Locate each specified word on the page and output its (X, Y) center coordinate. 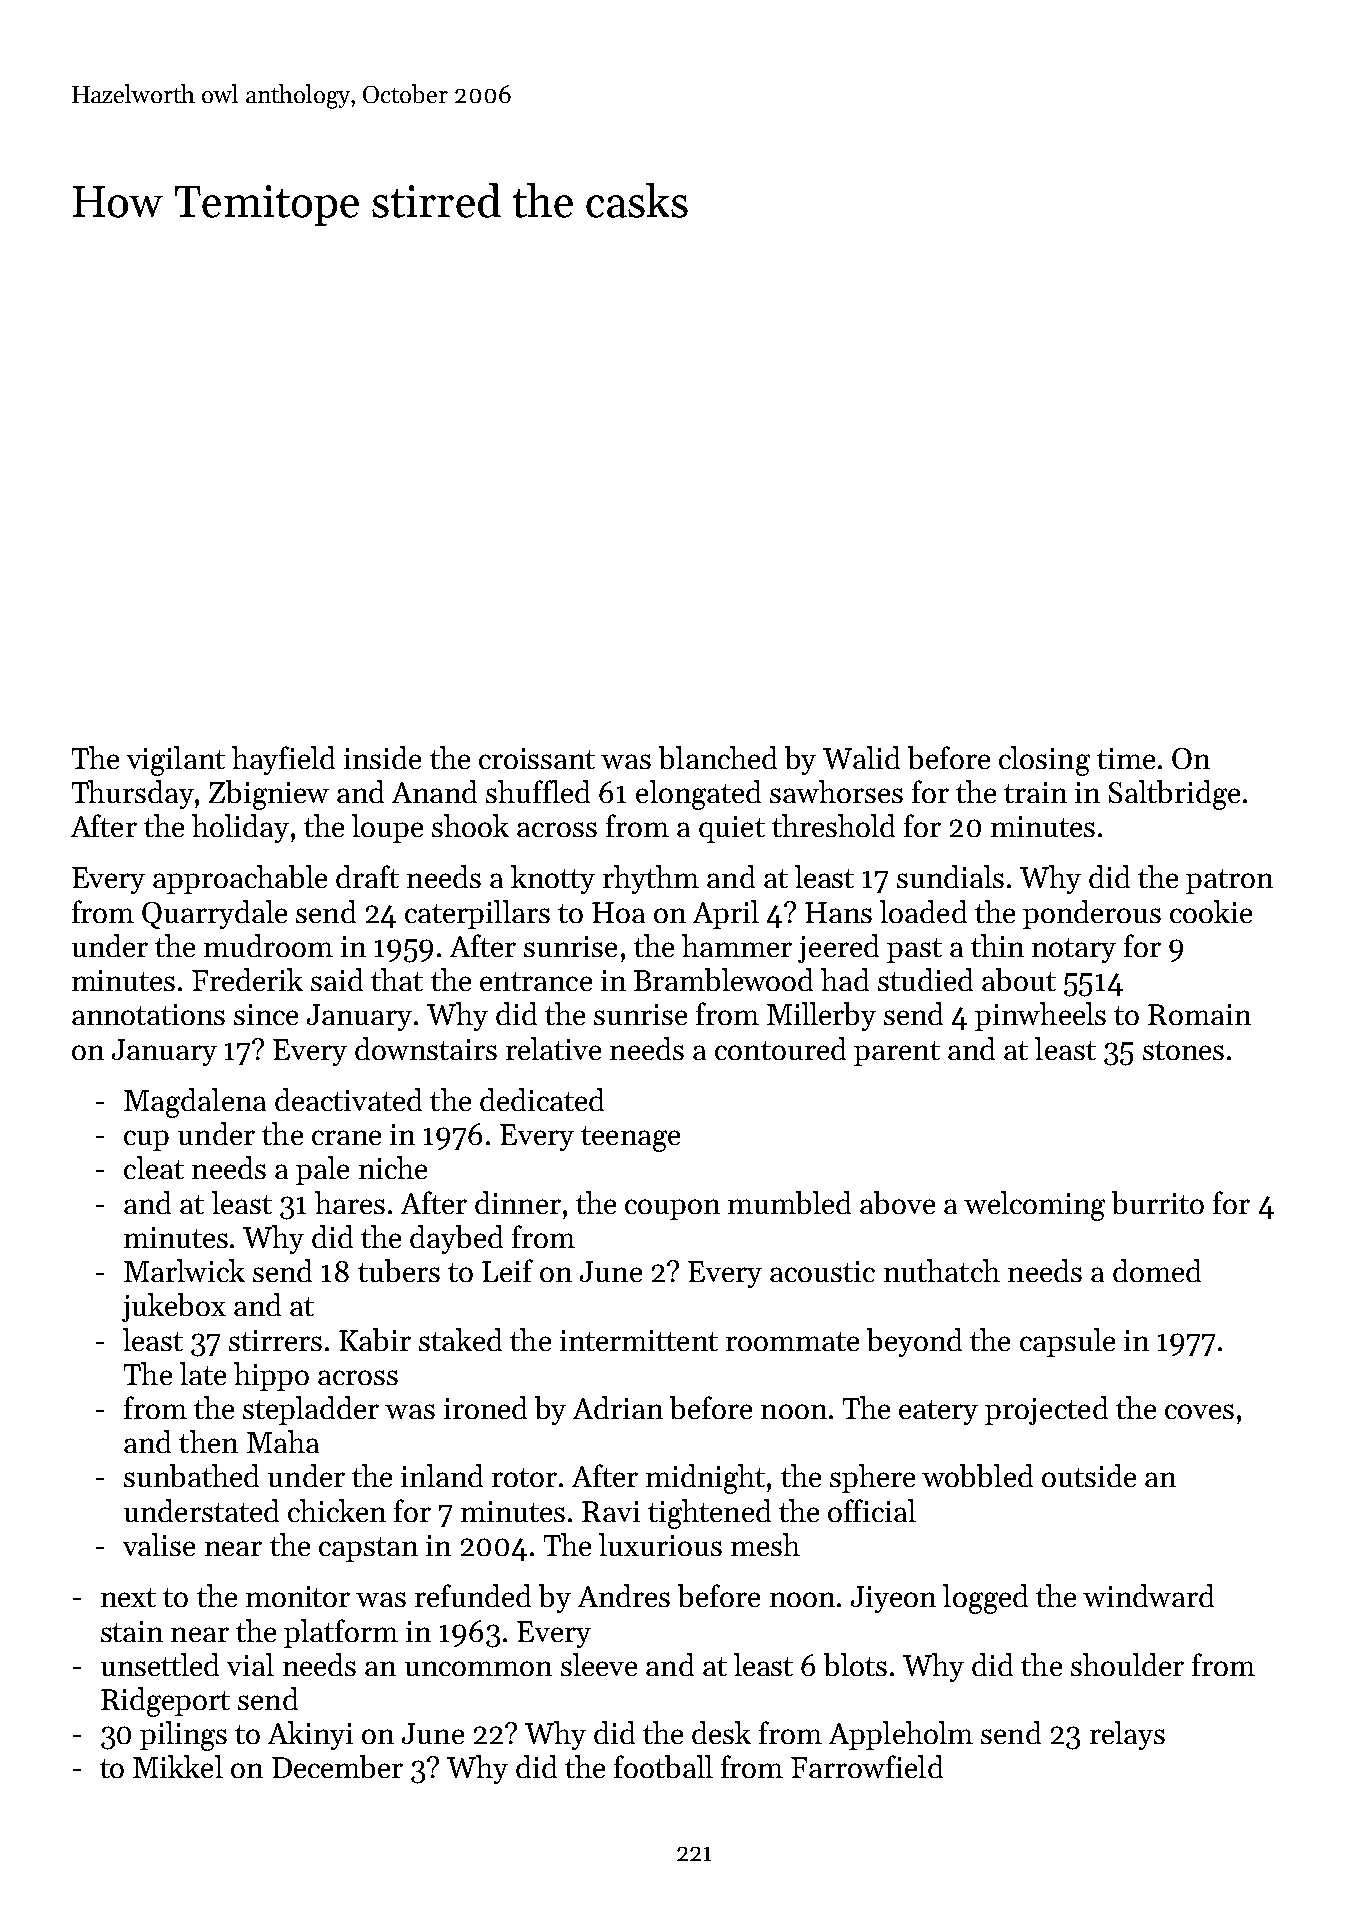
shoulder (1127, 1664)
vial (250, 1664)
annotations (148, 1014)
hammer (737, 945)
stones (1183, 1050)
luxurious (660, 1544)
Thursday (133, 794)
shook (470, 825)
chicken (337, 1510)
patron (1229, 881)
